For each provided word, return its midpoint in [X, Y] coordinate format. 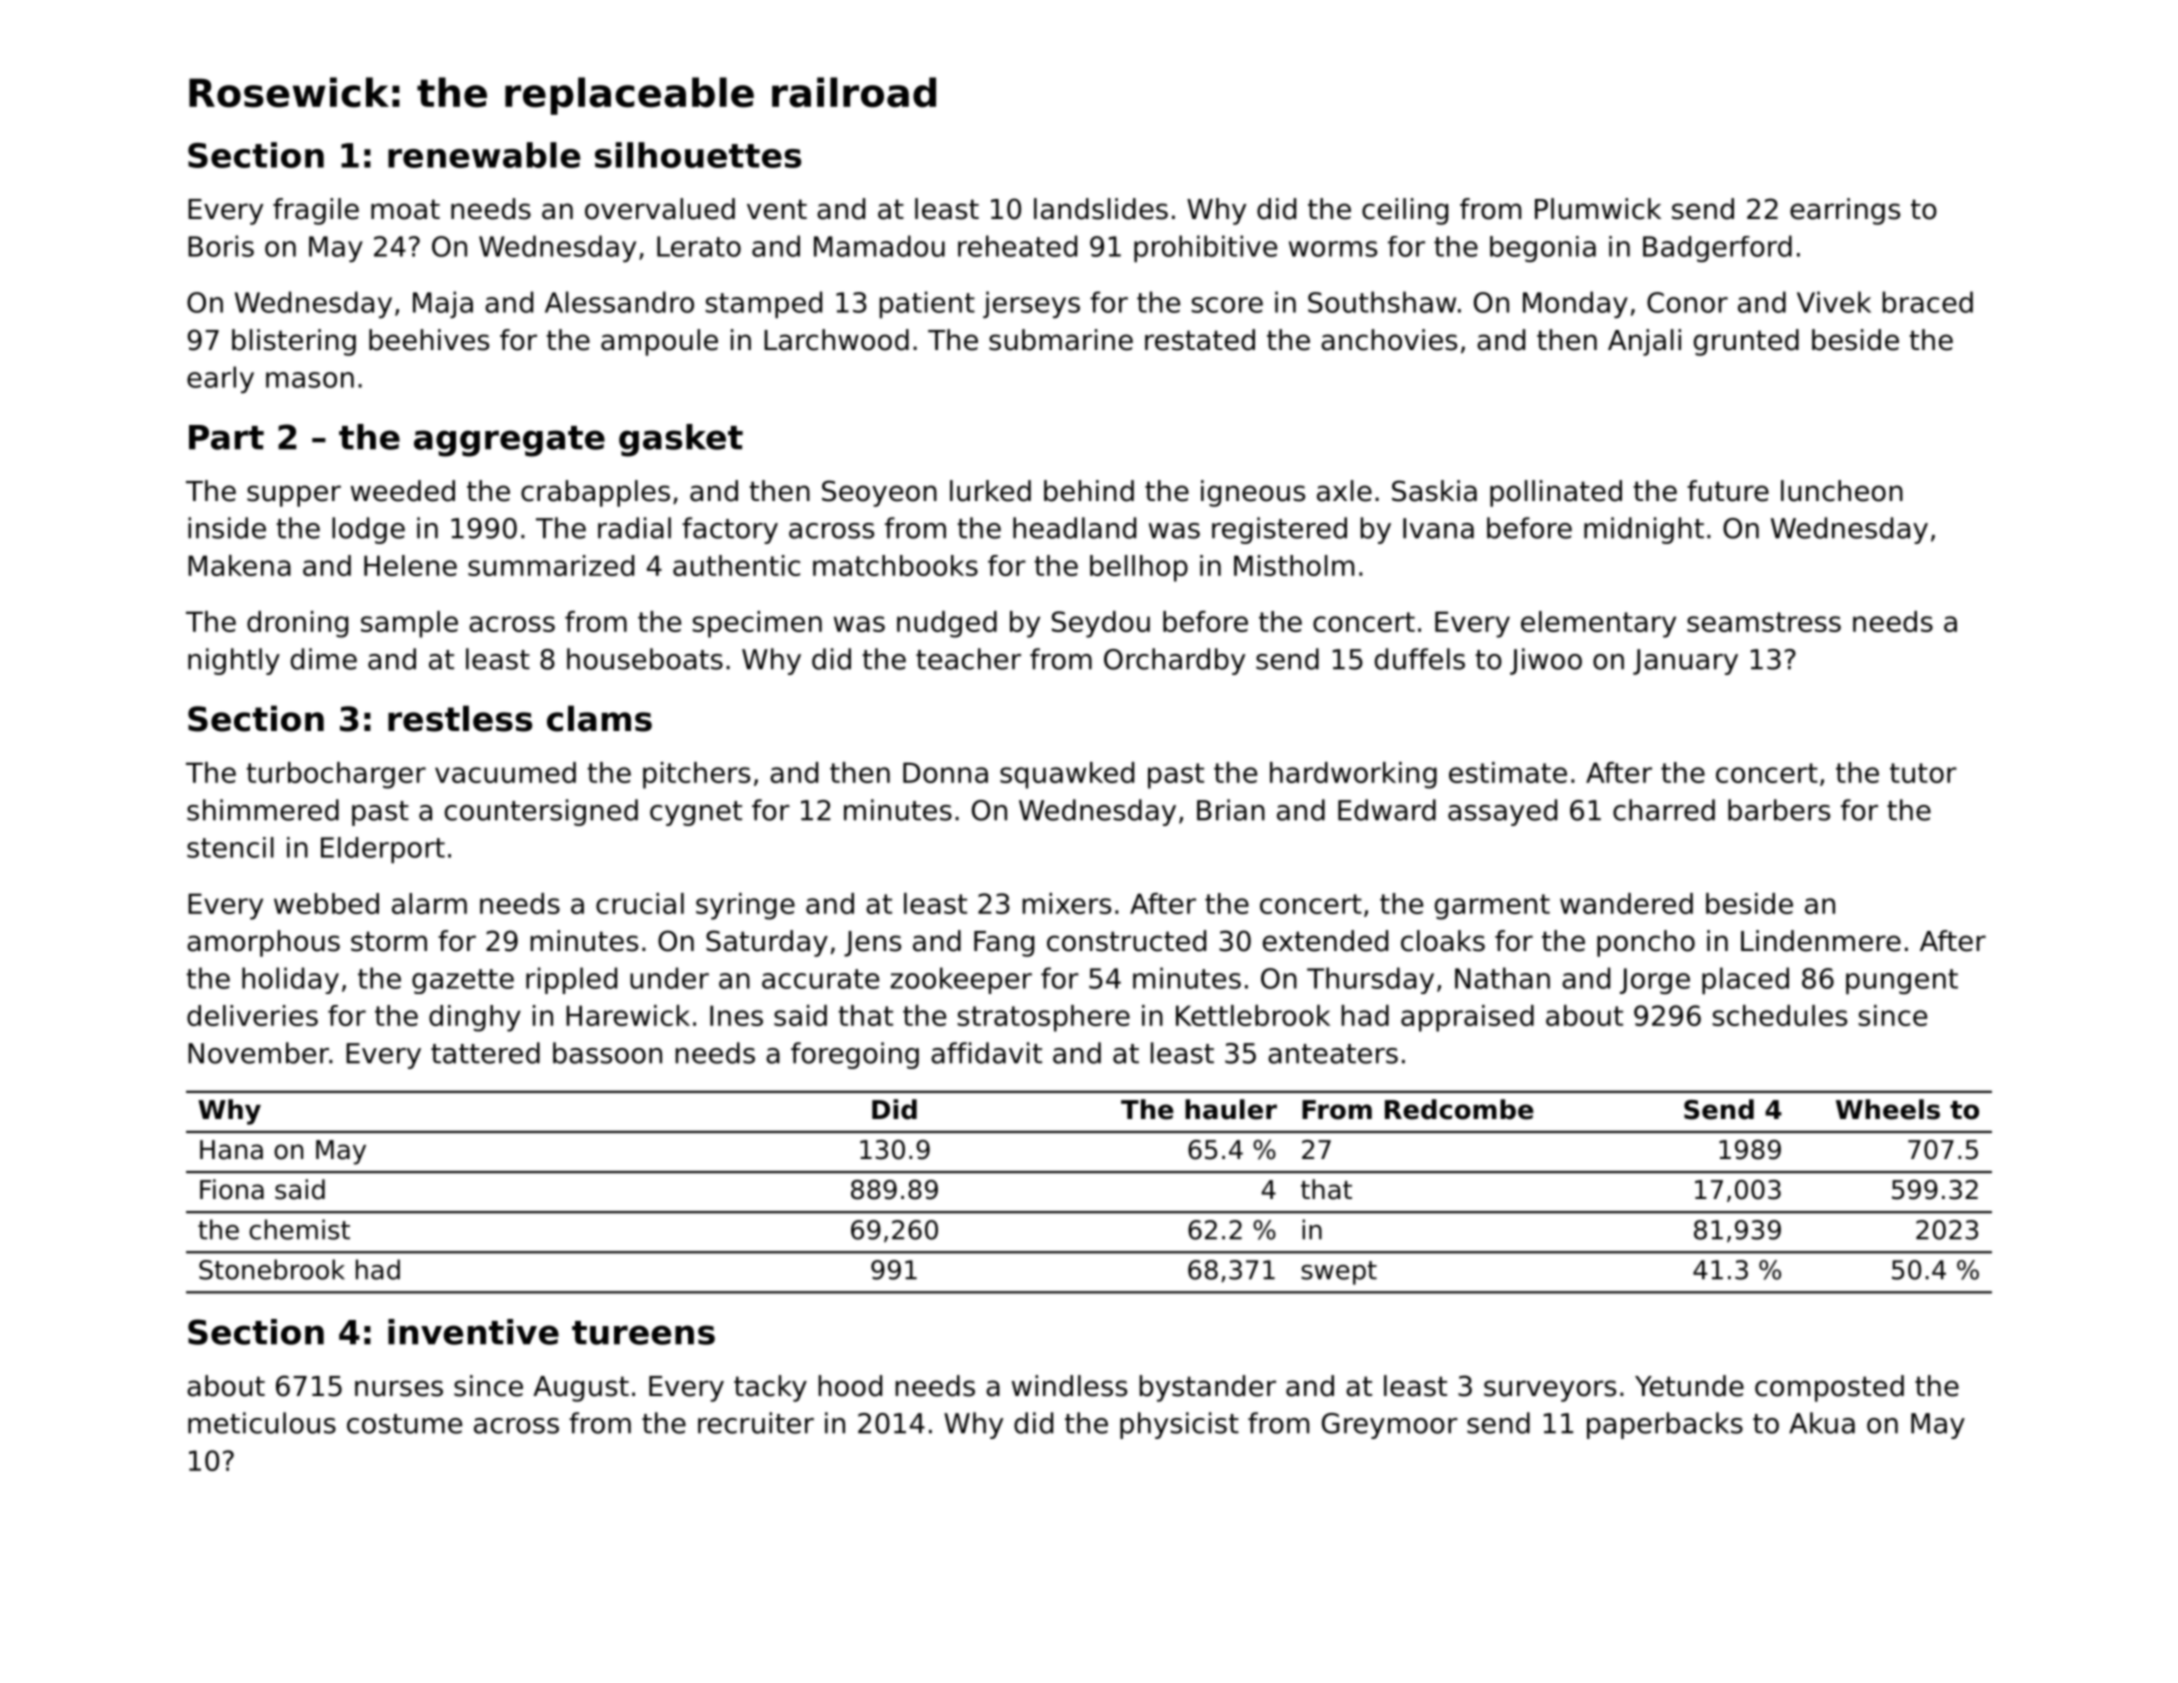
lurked [990, 491]
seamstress [1764, 622]
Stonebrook [272, 1269]
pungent [1902, 981]
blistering [294, 342]
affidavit [986, 1053]
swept [1339, 1273]
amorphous [263, 943]
